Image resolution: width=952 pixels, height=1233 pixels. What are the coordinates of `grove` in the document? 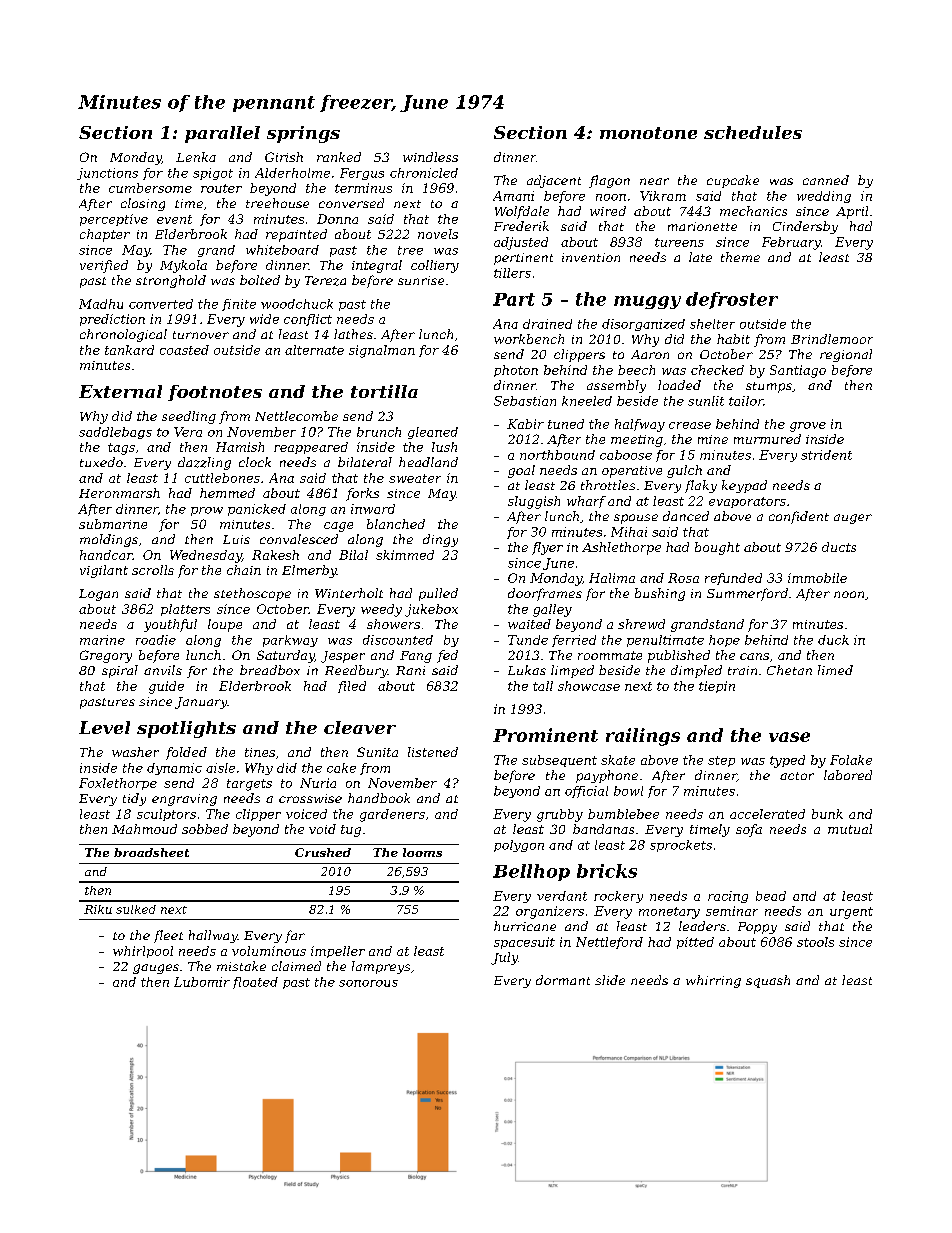 It's located at (808, 427).
